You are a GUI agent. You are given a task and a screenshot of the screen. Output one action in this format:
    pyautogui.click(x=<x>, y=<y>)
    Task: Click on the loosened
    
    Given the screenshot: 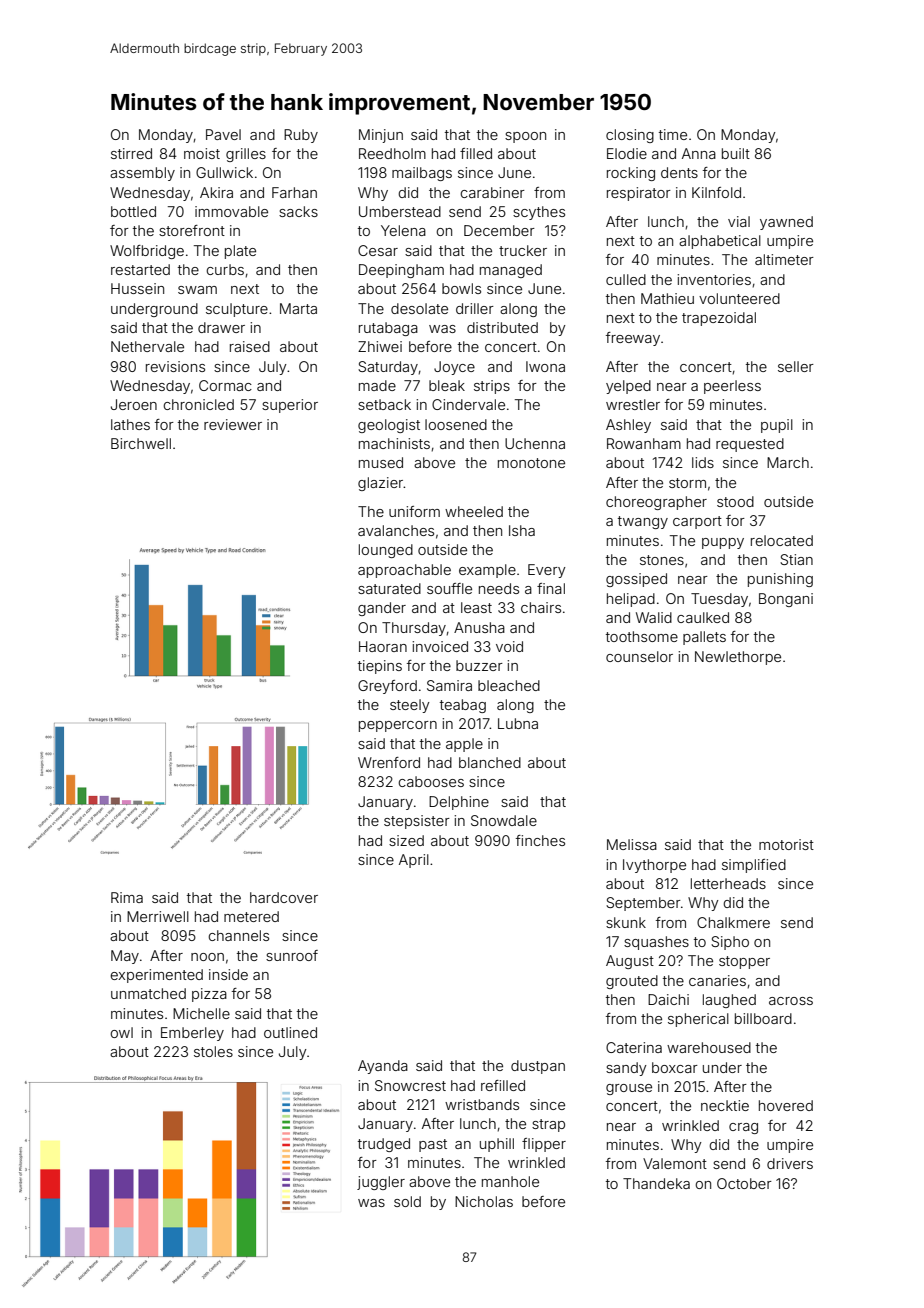 What is the action you would take?
    pyautogui.click(x=456, y=424)
